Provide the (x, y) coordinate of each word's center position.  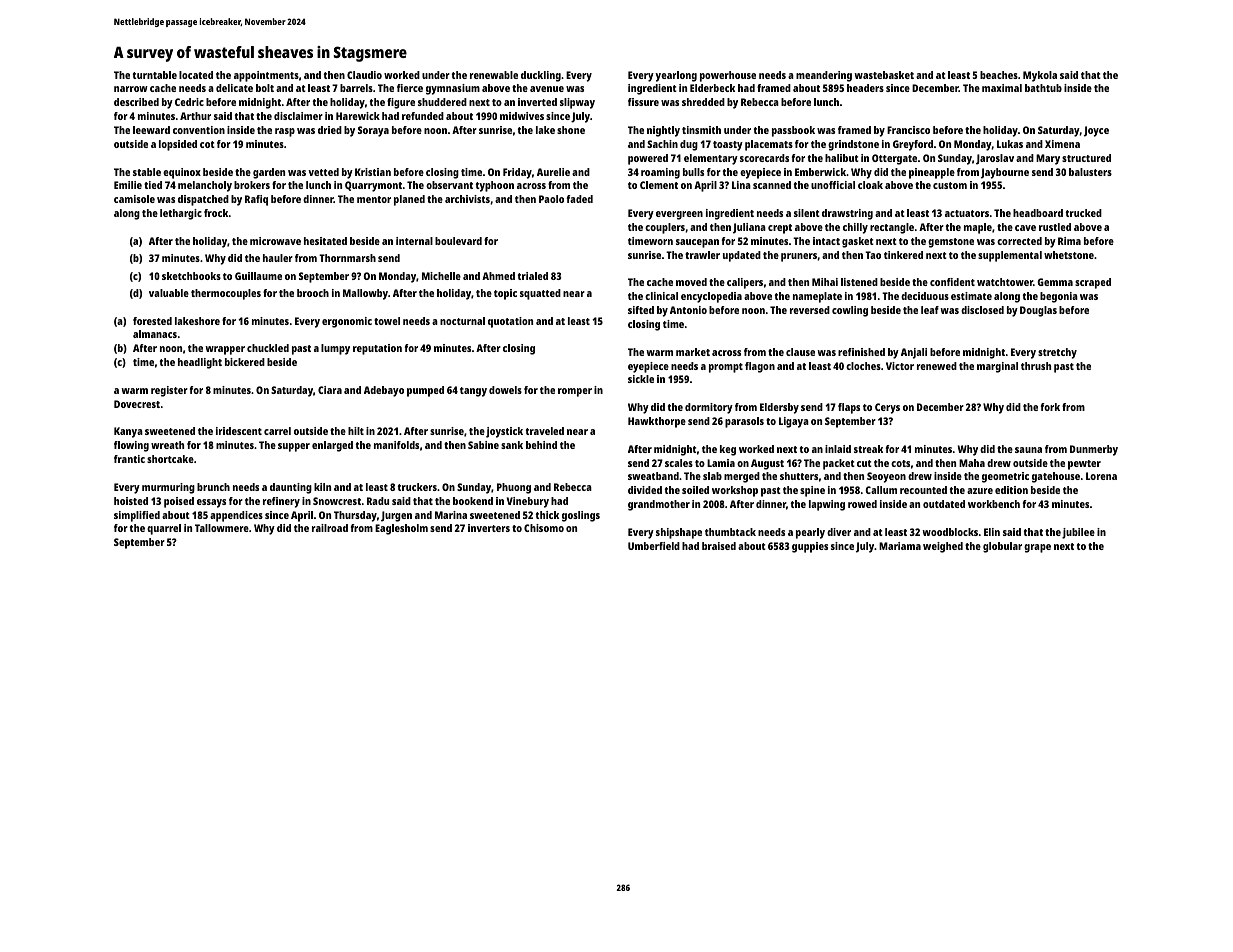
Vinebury (528, 502)
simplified (137, 516)
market (693, 352)
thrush (1036, 366)
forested (152, 321)
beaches (999, 75)
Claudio (364, 75)
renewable (494, 75)
